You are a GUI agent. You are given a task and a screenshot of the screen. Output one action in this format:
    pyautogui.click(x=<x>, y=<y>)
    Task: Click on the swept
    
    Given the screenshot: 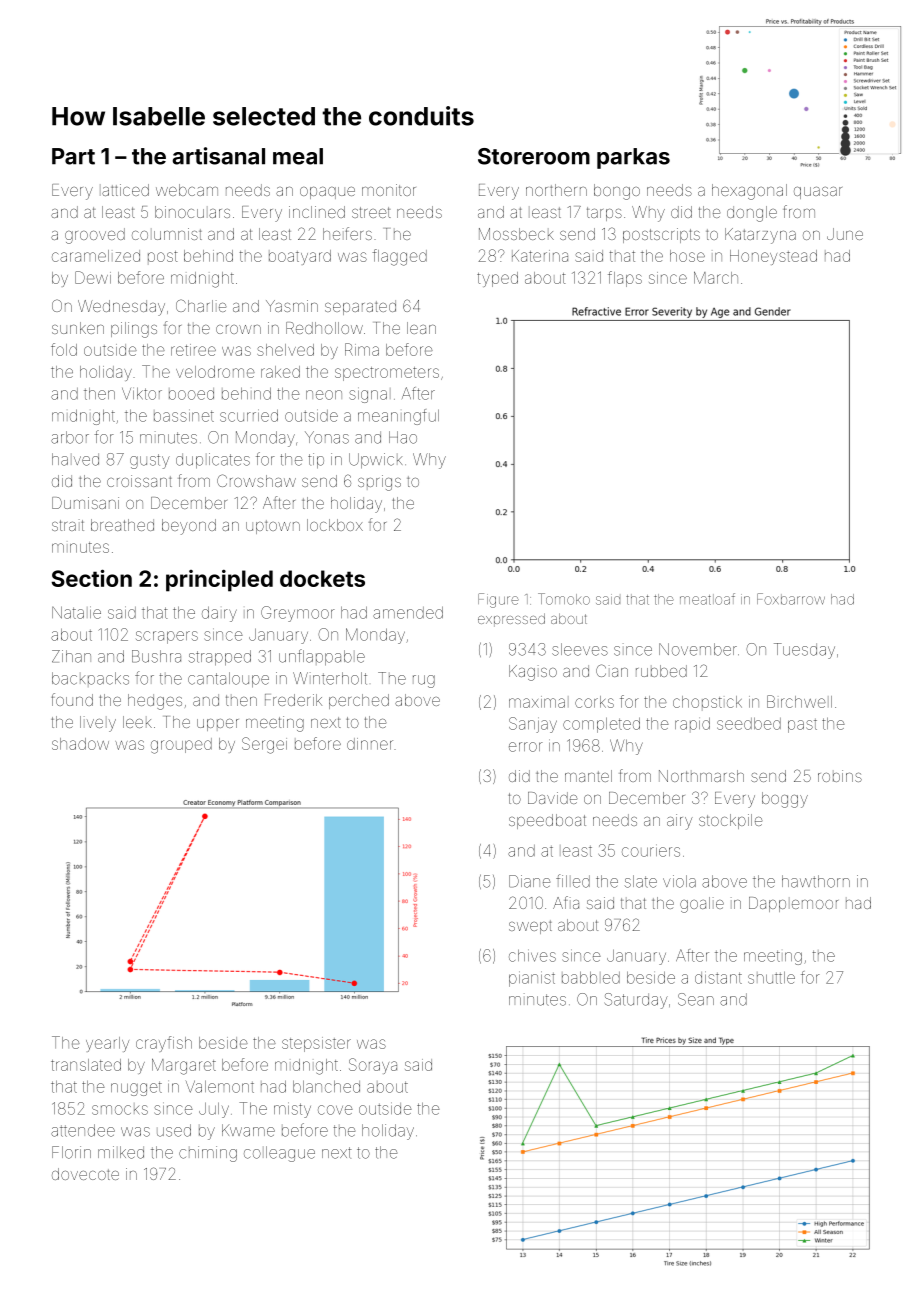 What is the action you would take?
    pyautogui.click(x=530, y=927)
